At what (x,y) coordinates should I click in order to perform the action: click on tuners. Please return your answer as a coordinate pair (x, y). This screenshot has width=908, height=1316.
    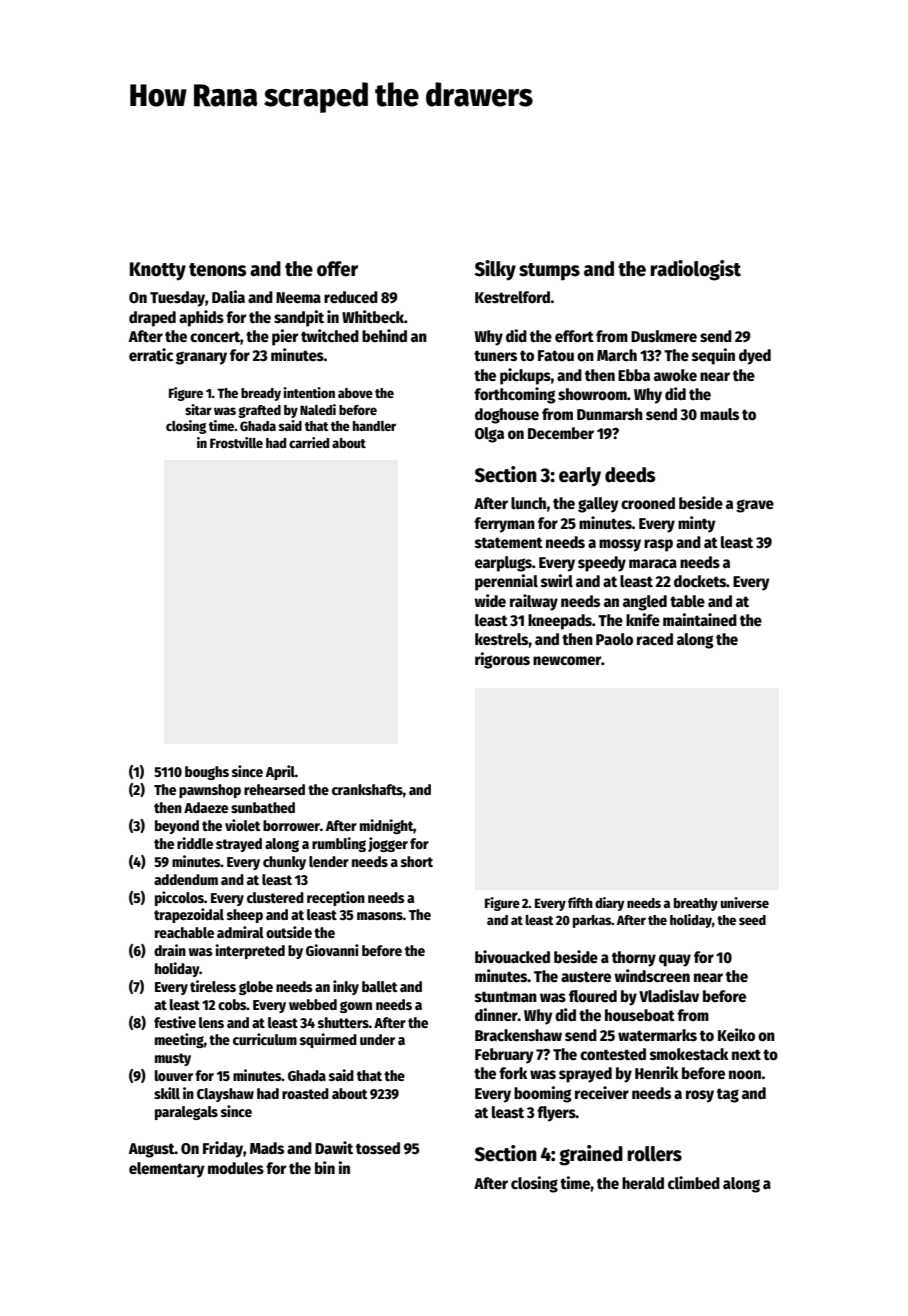
    Looking at the image, I should click on (495, 355).
